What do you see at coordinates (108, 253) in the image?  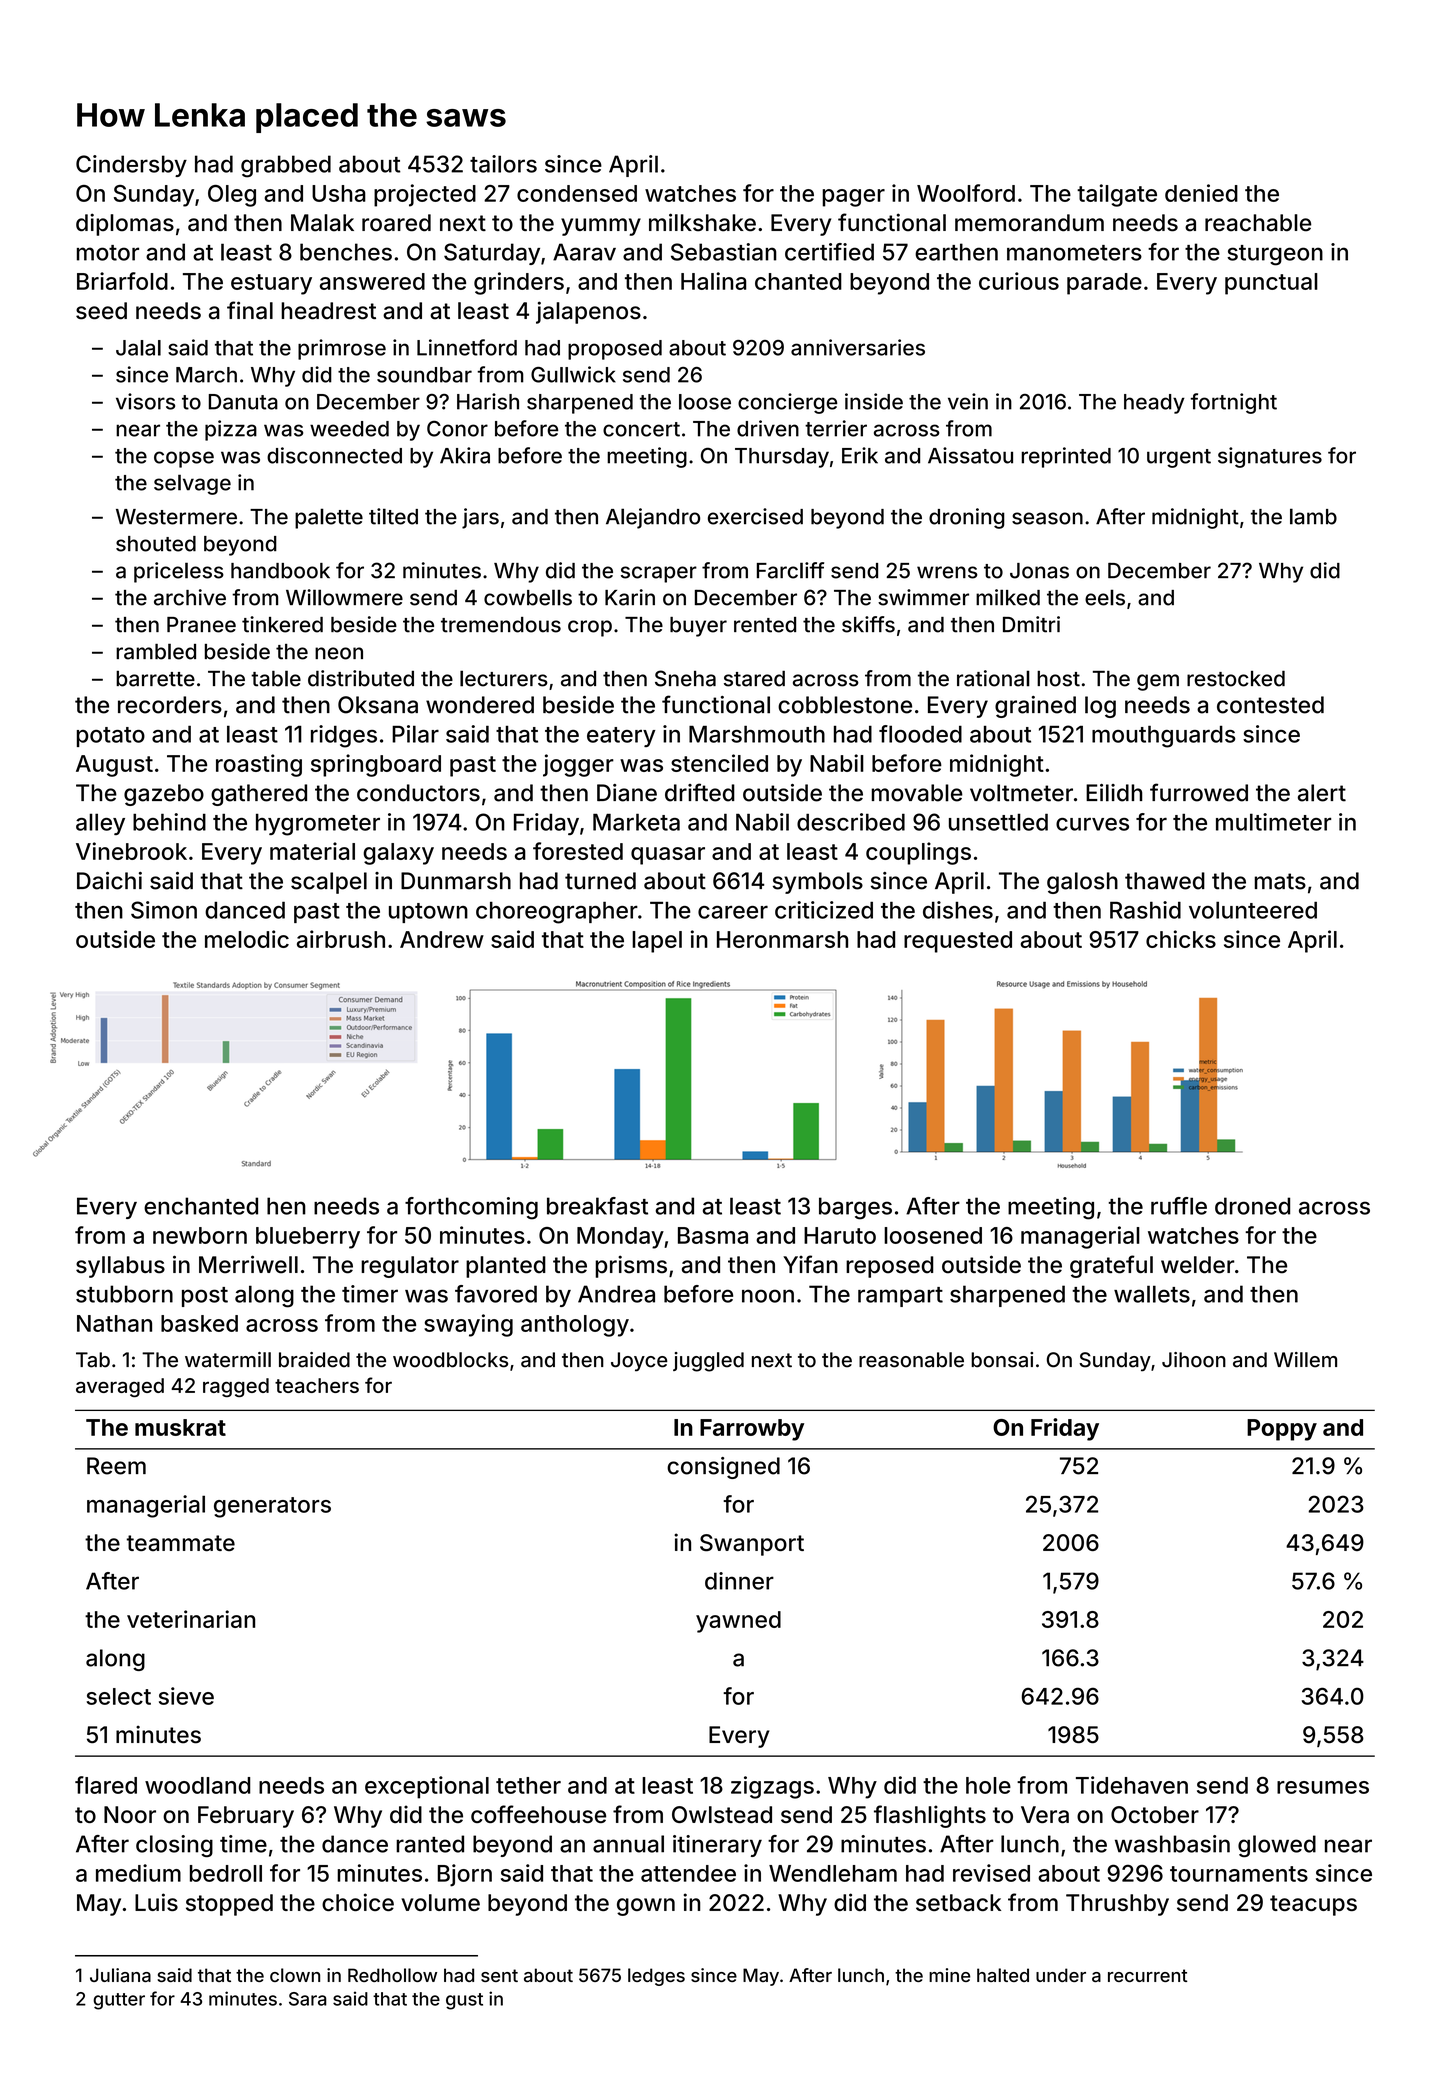 I see `motor` at bounding box center [108, 253].
